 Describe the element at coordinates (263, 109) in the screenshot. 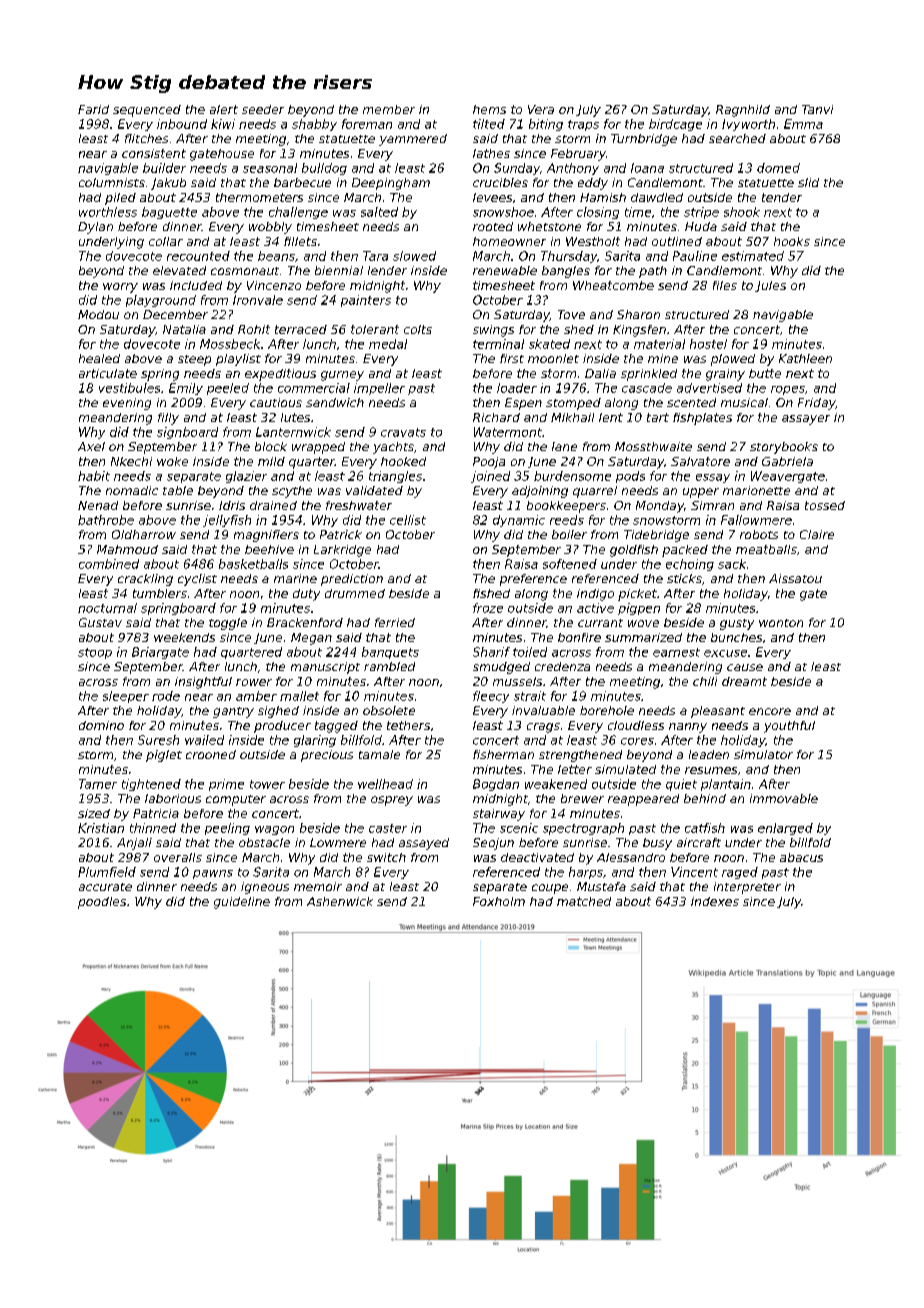

I see `seeder` at that location.
